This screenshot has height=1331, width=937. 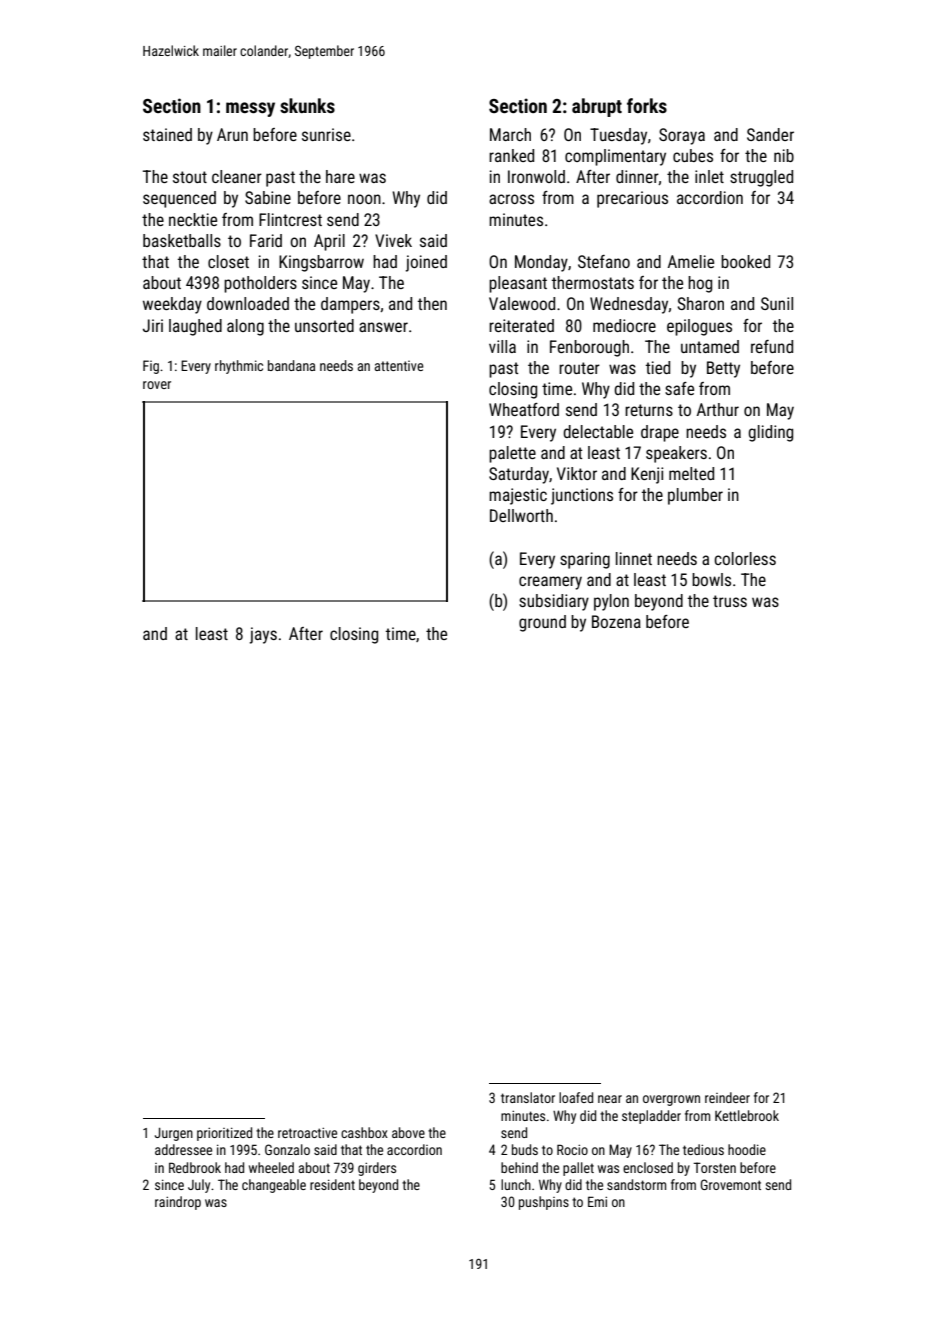 I want to click on raindrop, so click(x=178, y=1203).
